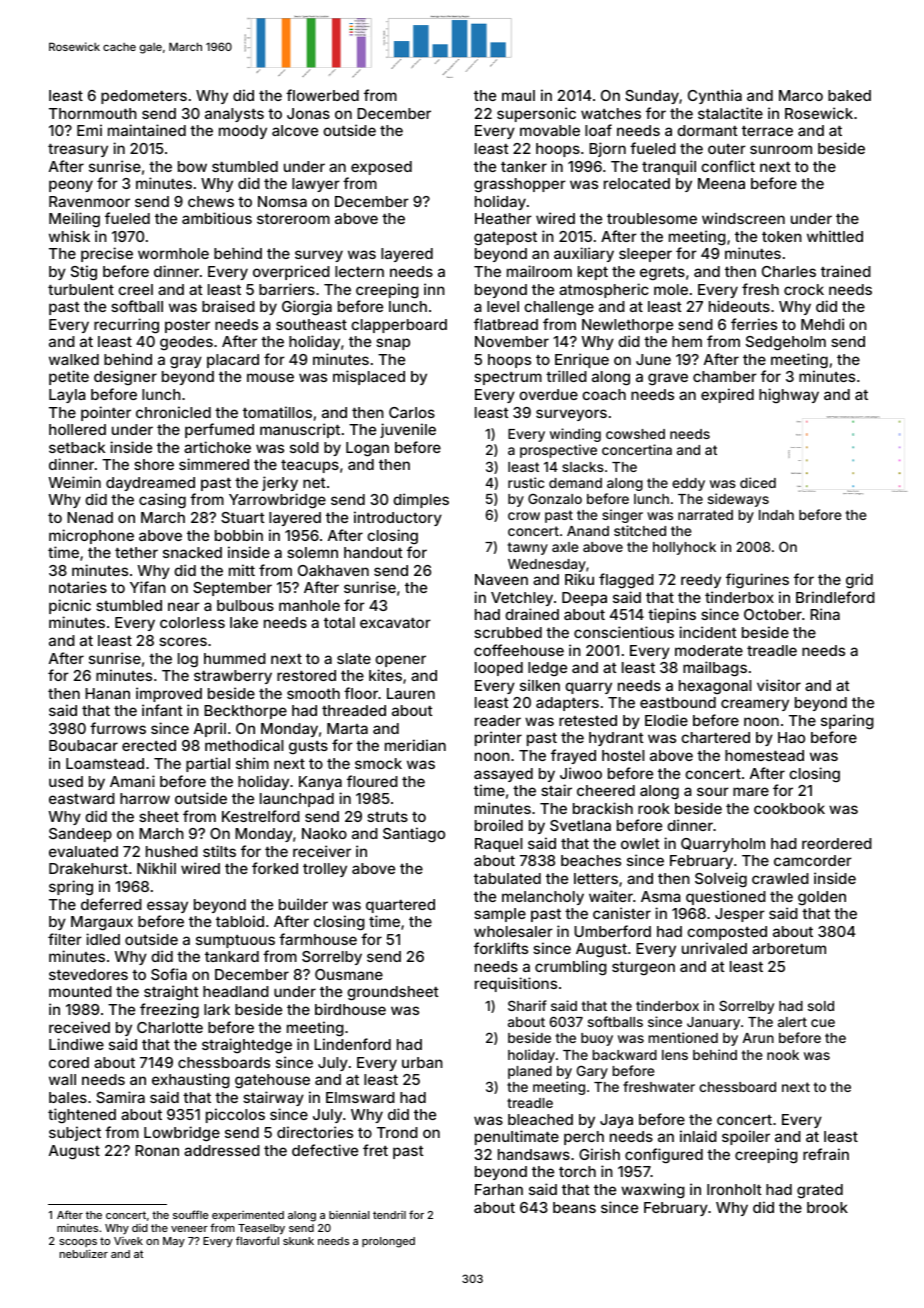 The width and height of the image is (924, 1308). Describe the element at coordinates (118, 728) in the image. I see `furrows` at that location.
